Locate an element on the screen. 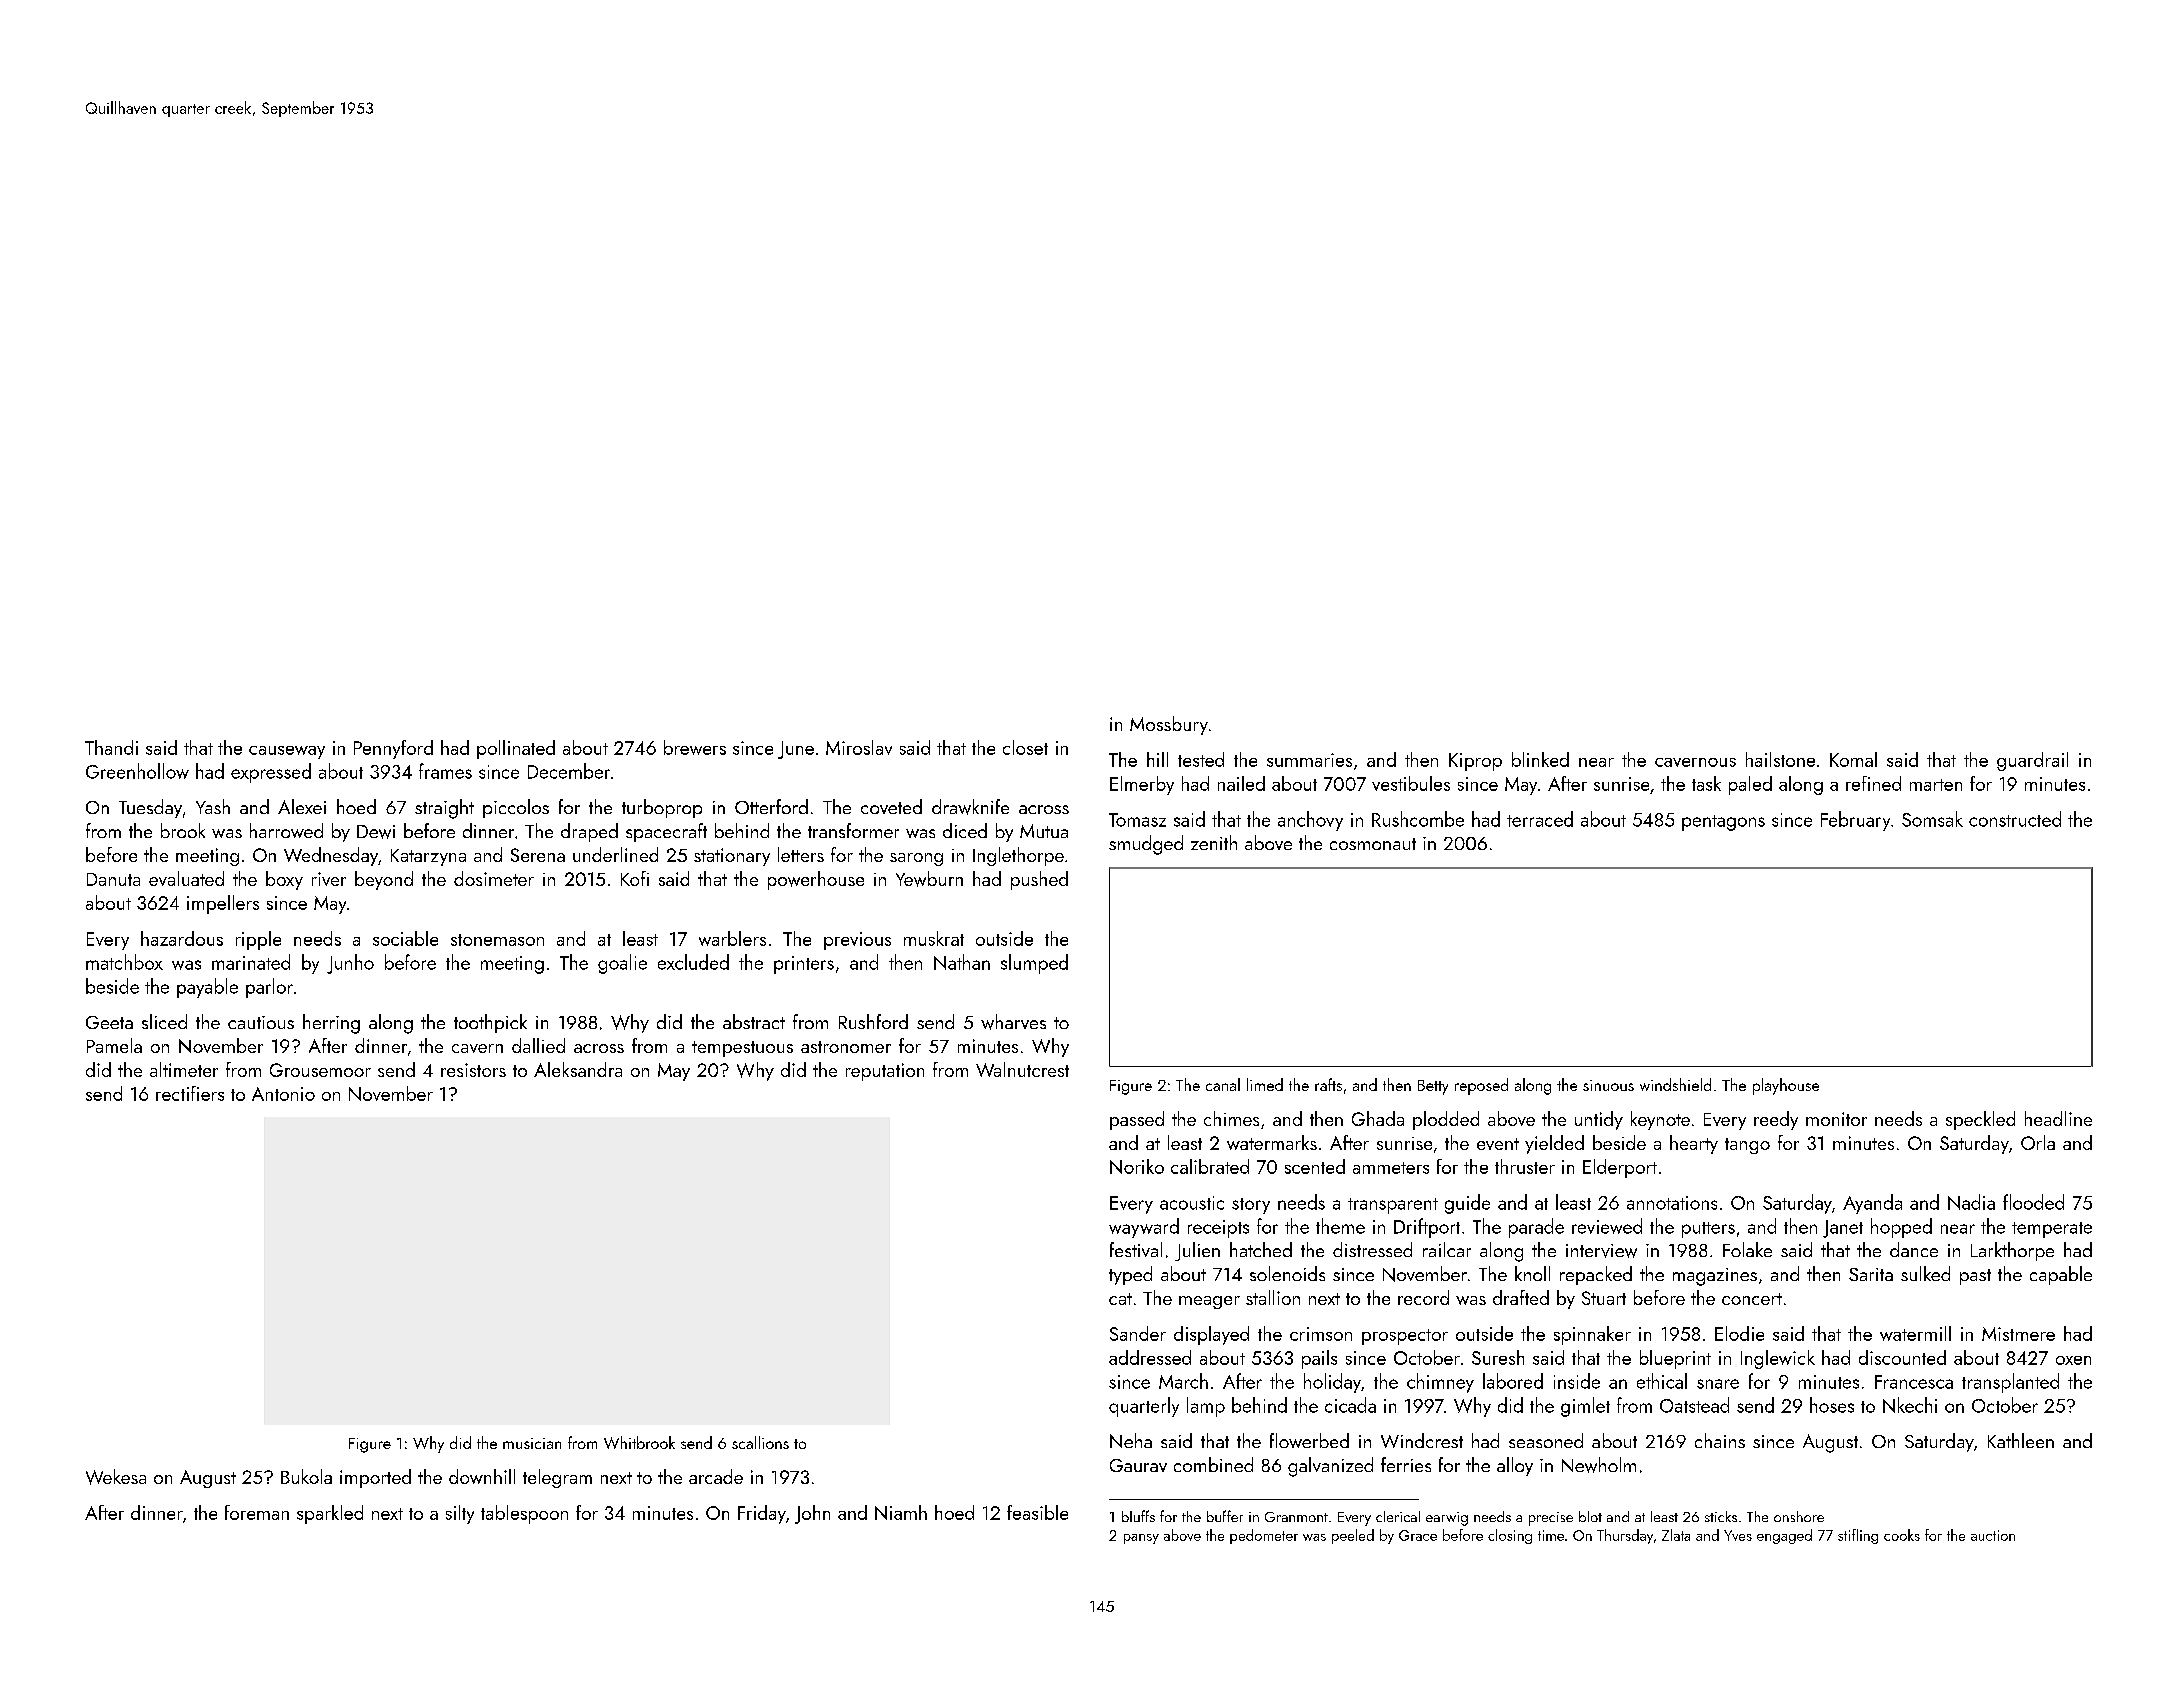  Sander is located at coordinates (1138, 1333).
